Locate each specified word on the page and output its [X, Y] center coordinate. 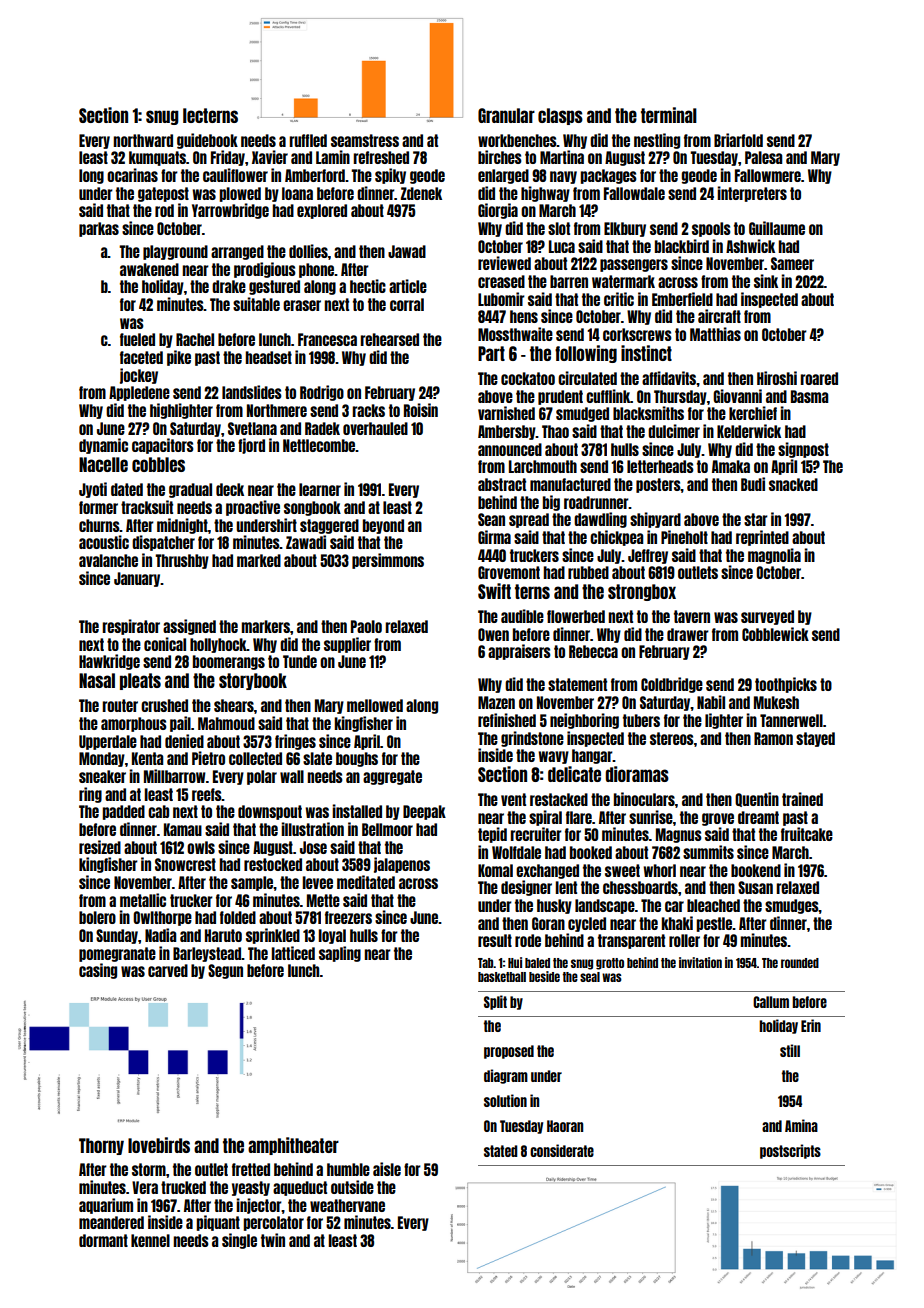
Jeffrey [648, 556]
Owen [493, 634]
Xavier [270, 157]
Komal [495, 870]
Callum [771, 1002]
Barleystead [207, 954]
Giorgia [498, 211]
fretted [251, 1169]
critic [619, 299]
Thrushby [182, 561]
